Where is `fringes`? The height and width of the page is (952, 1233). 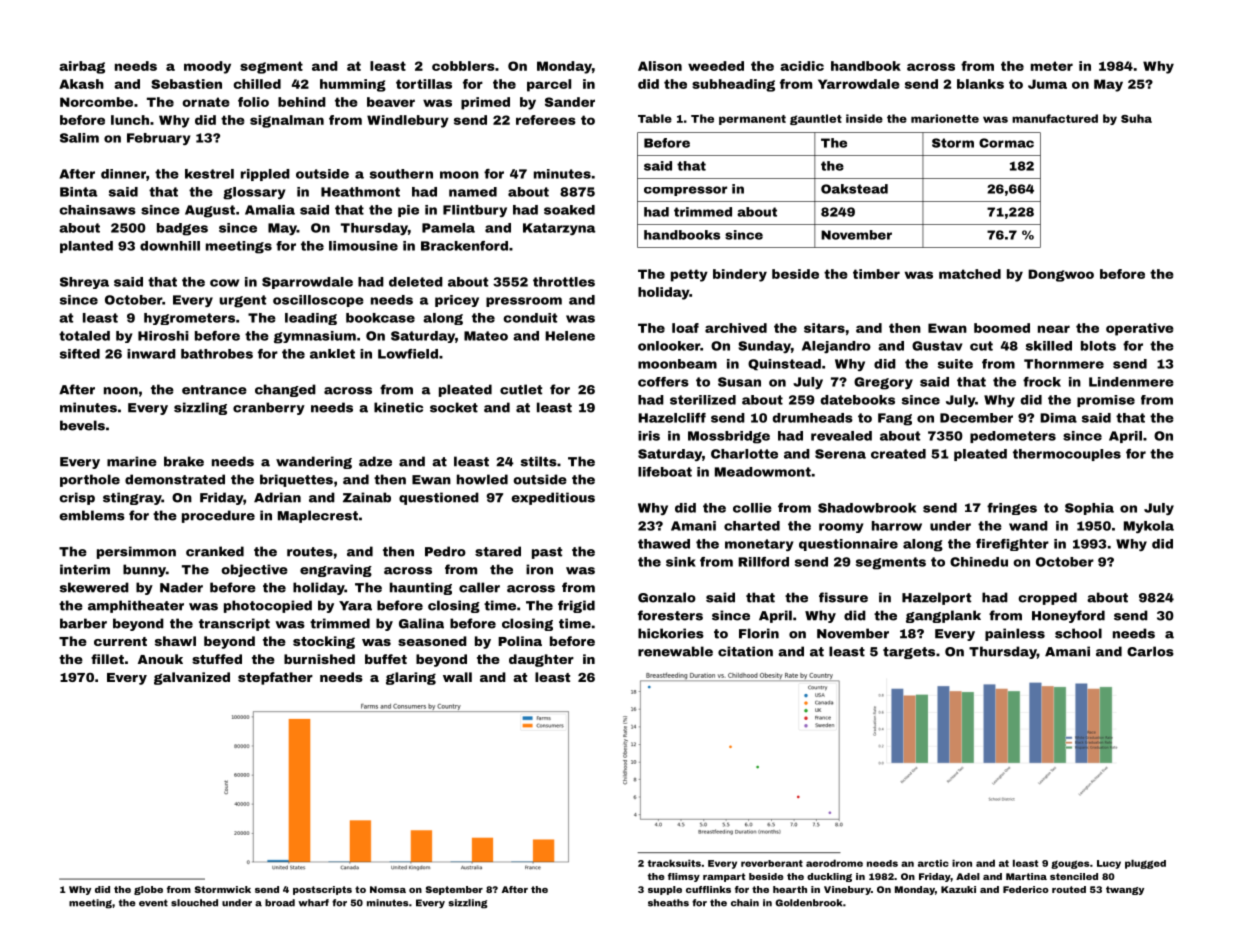
fringes is located at coordinates (1012, 509).
